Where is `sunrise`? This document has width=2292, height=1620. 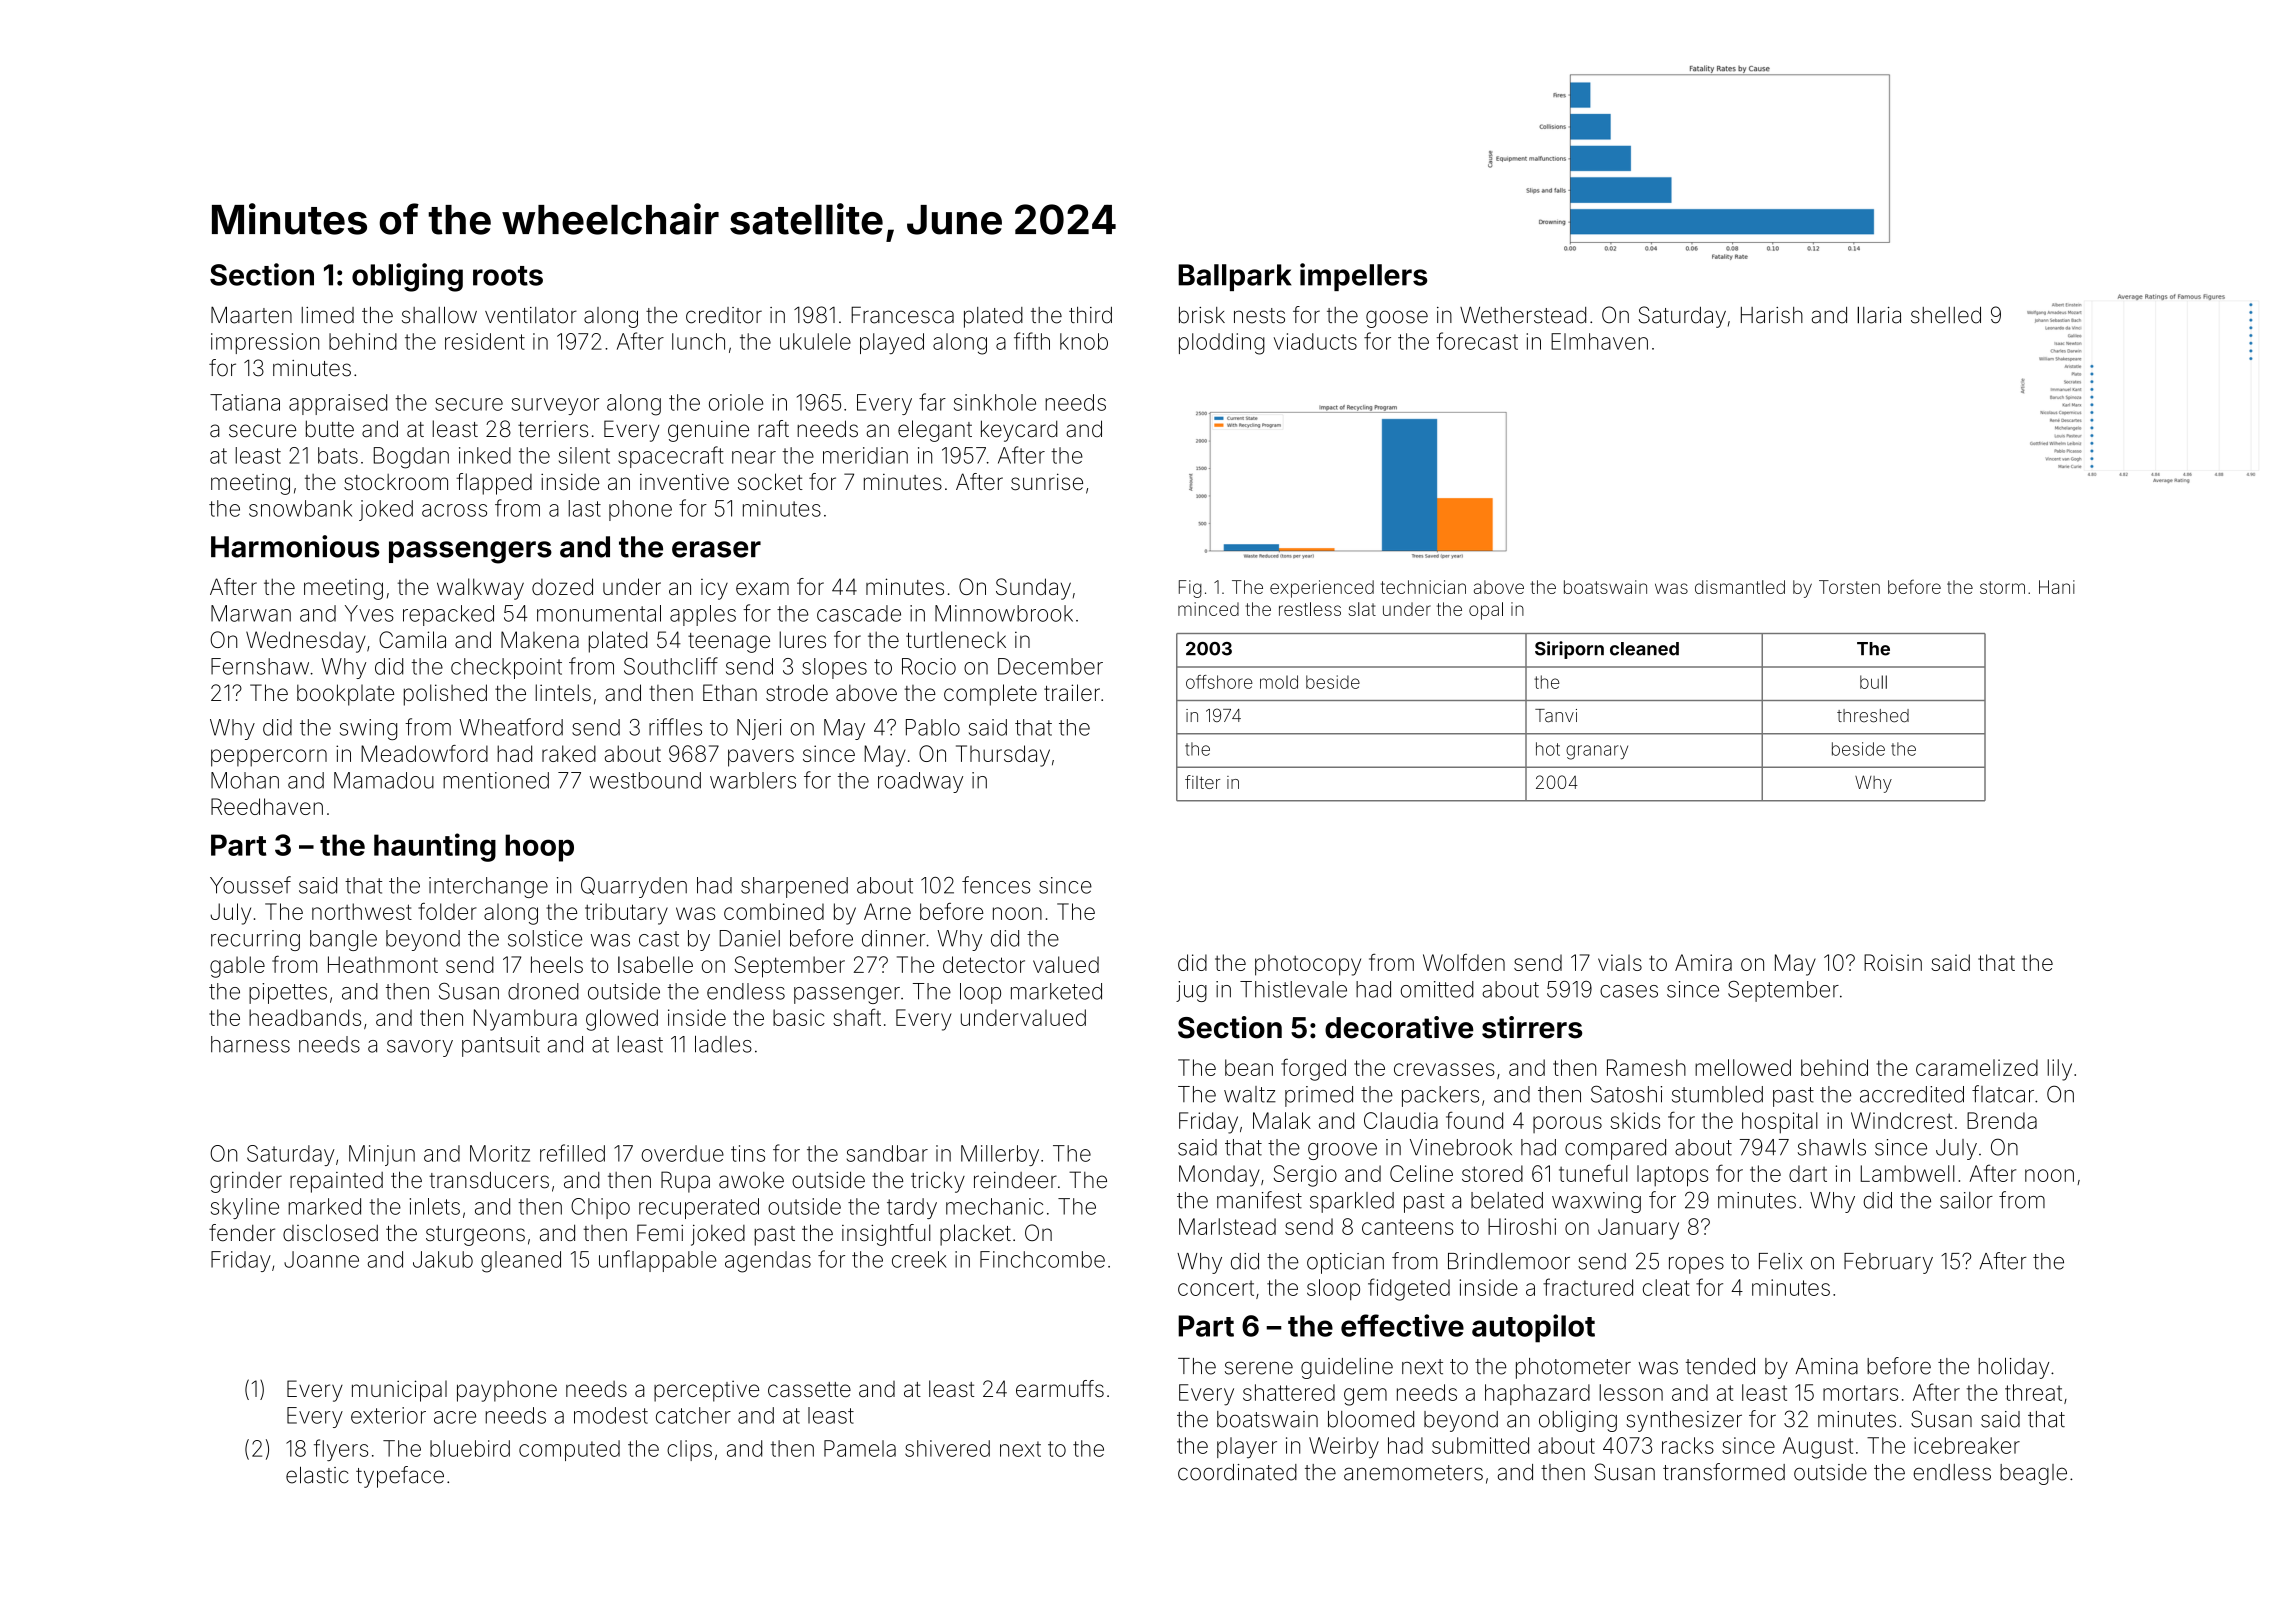 sunrise is located at coordinates (1047, 481).
